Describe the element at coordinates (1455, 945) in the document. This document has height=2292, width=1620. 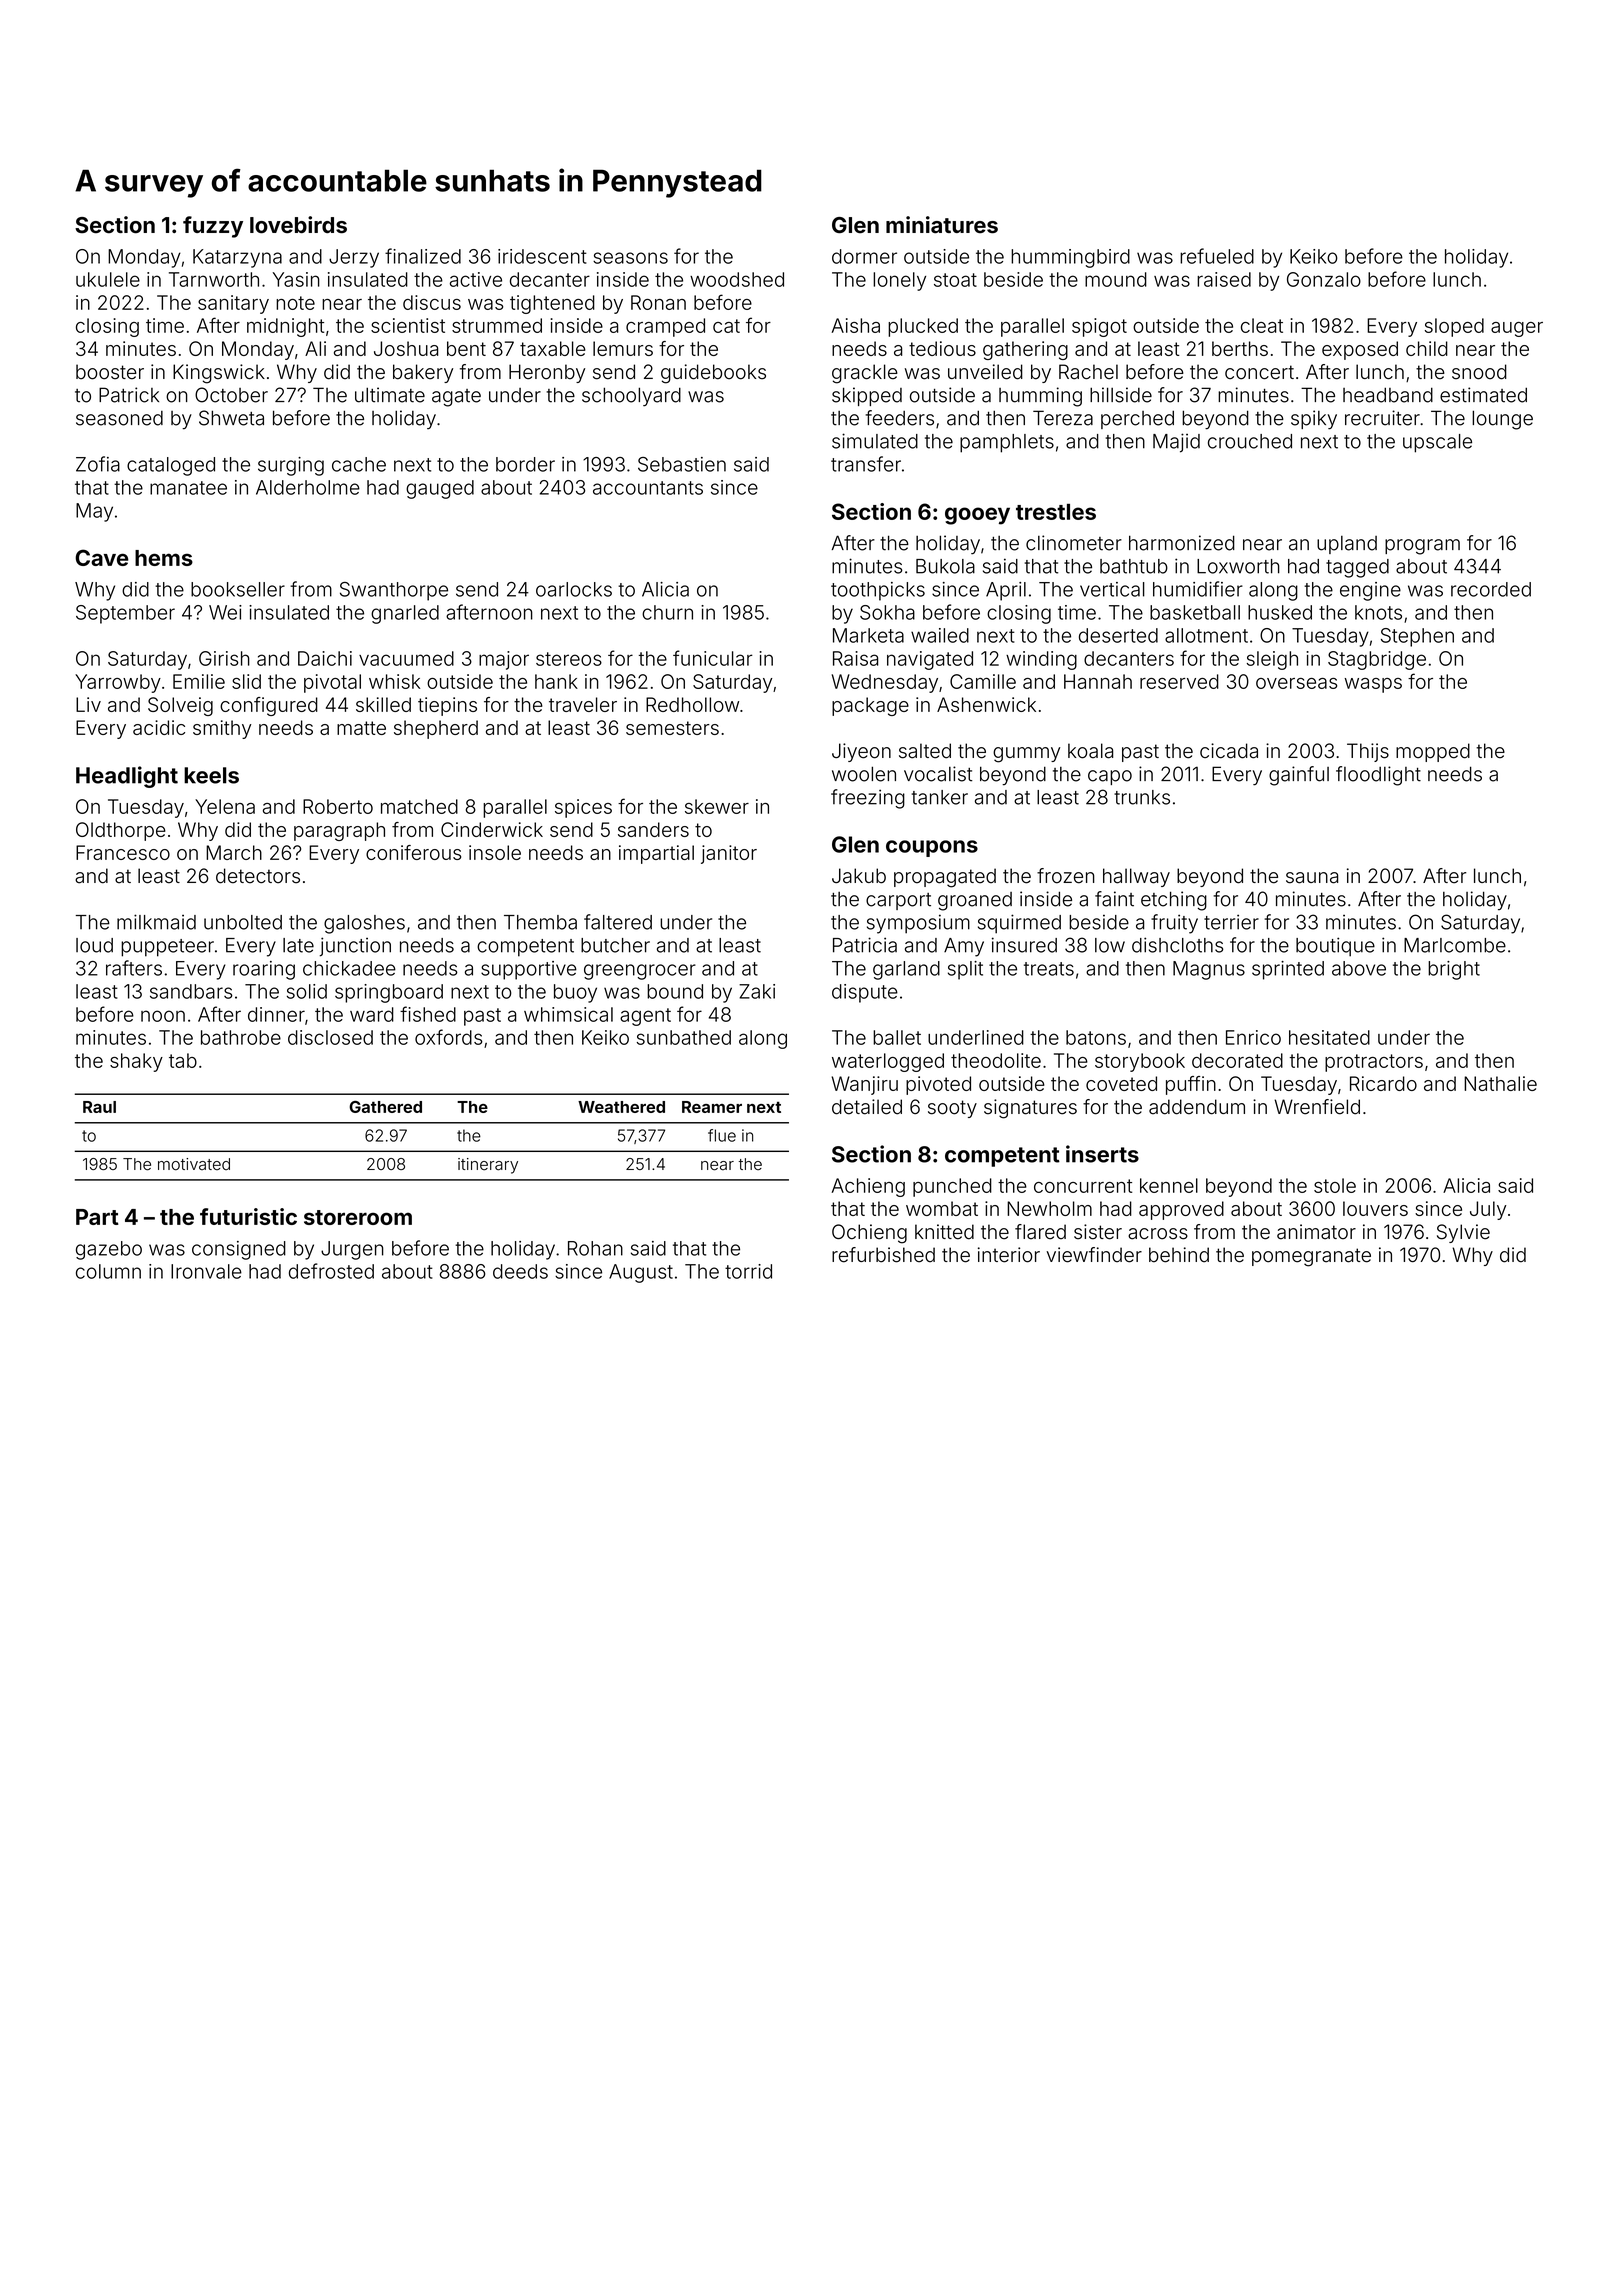
I see `Marlcombe` at that location.
